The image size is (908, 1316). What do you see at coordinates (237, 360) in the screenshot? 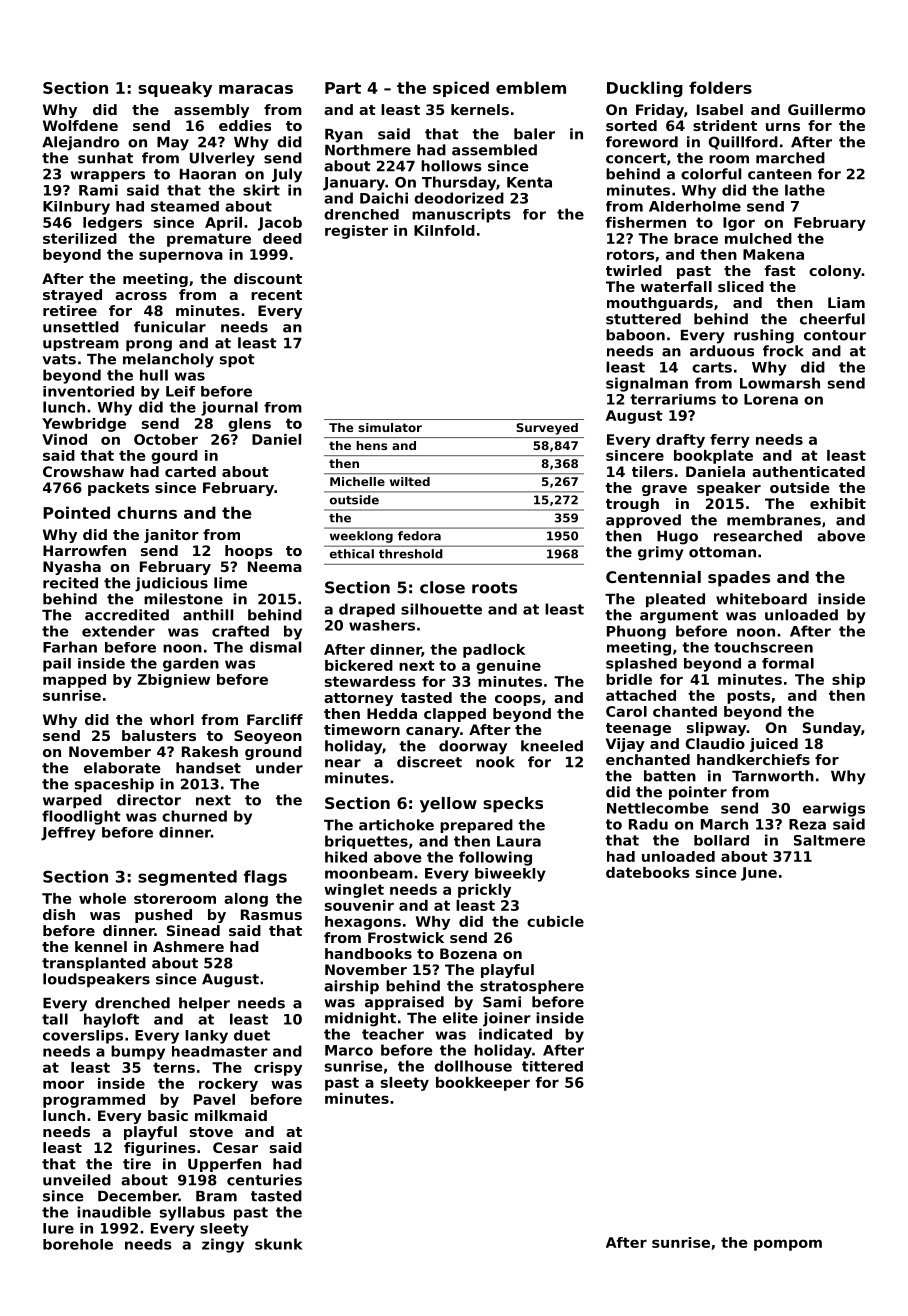
I see `spot` at bounding box center [237, 360].
